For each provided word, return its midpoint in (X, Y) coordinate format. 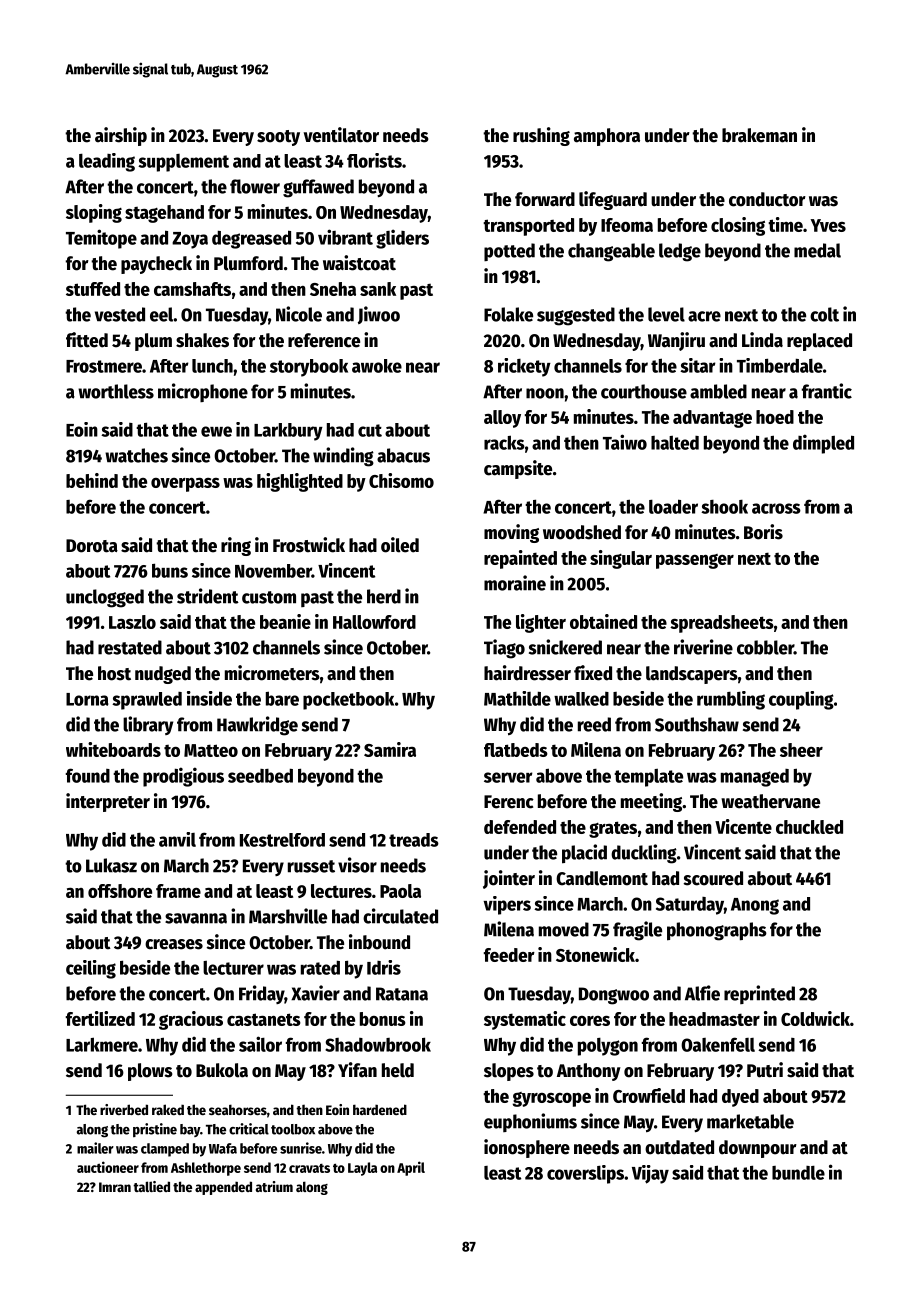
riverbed (124, 1109)
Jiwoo (379, 315)
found (88, 775)
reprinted (759, 994)
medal (817, 250)
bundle (798, 1173)
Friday (261, 994)
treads (414, 840)
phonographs (717, 931)
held (398, 1070)
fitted (87, 340)
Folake (508, 314)
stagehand (164, 214)
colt (824, 314)
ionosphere (527, 1148)
